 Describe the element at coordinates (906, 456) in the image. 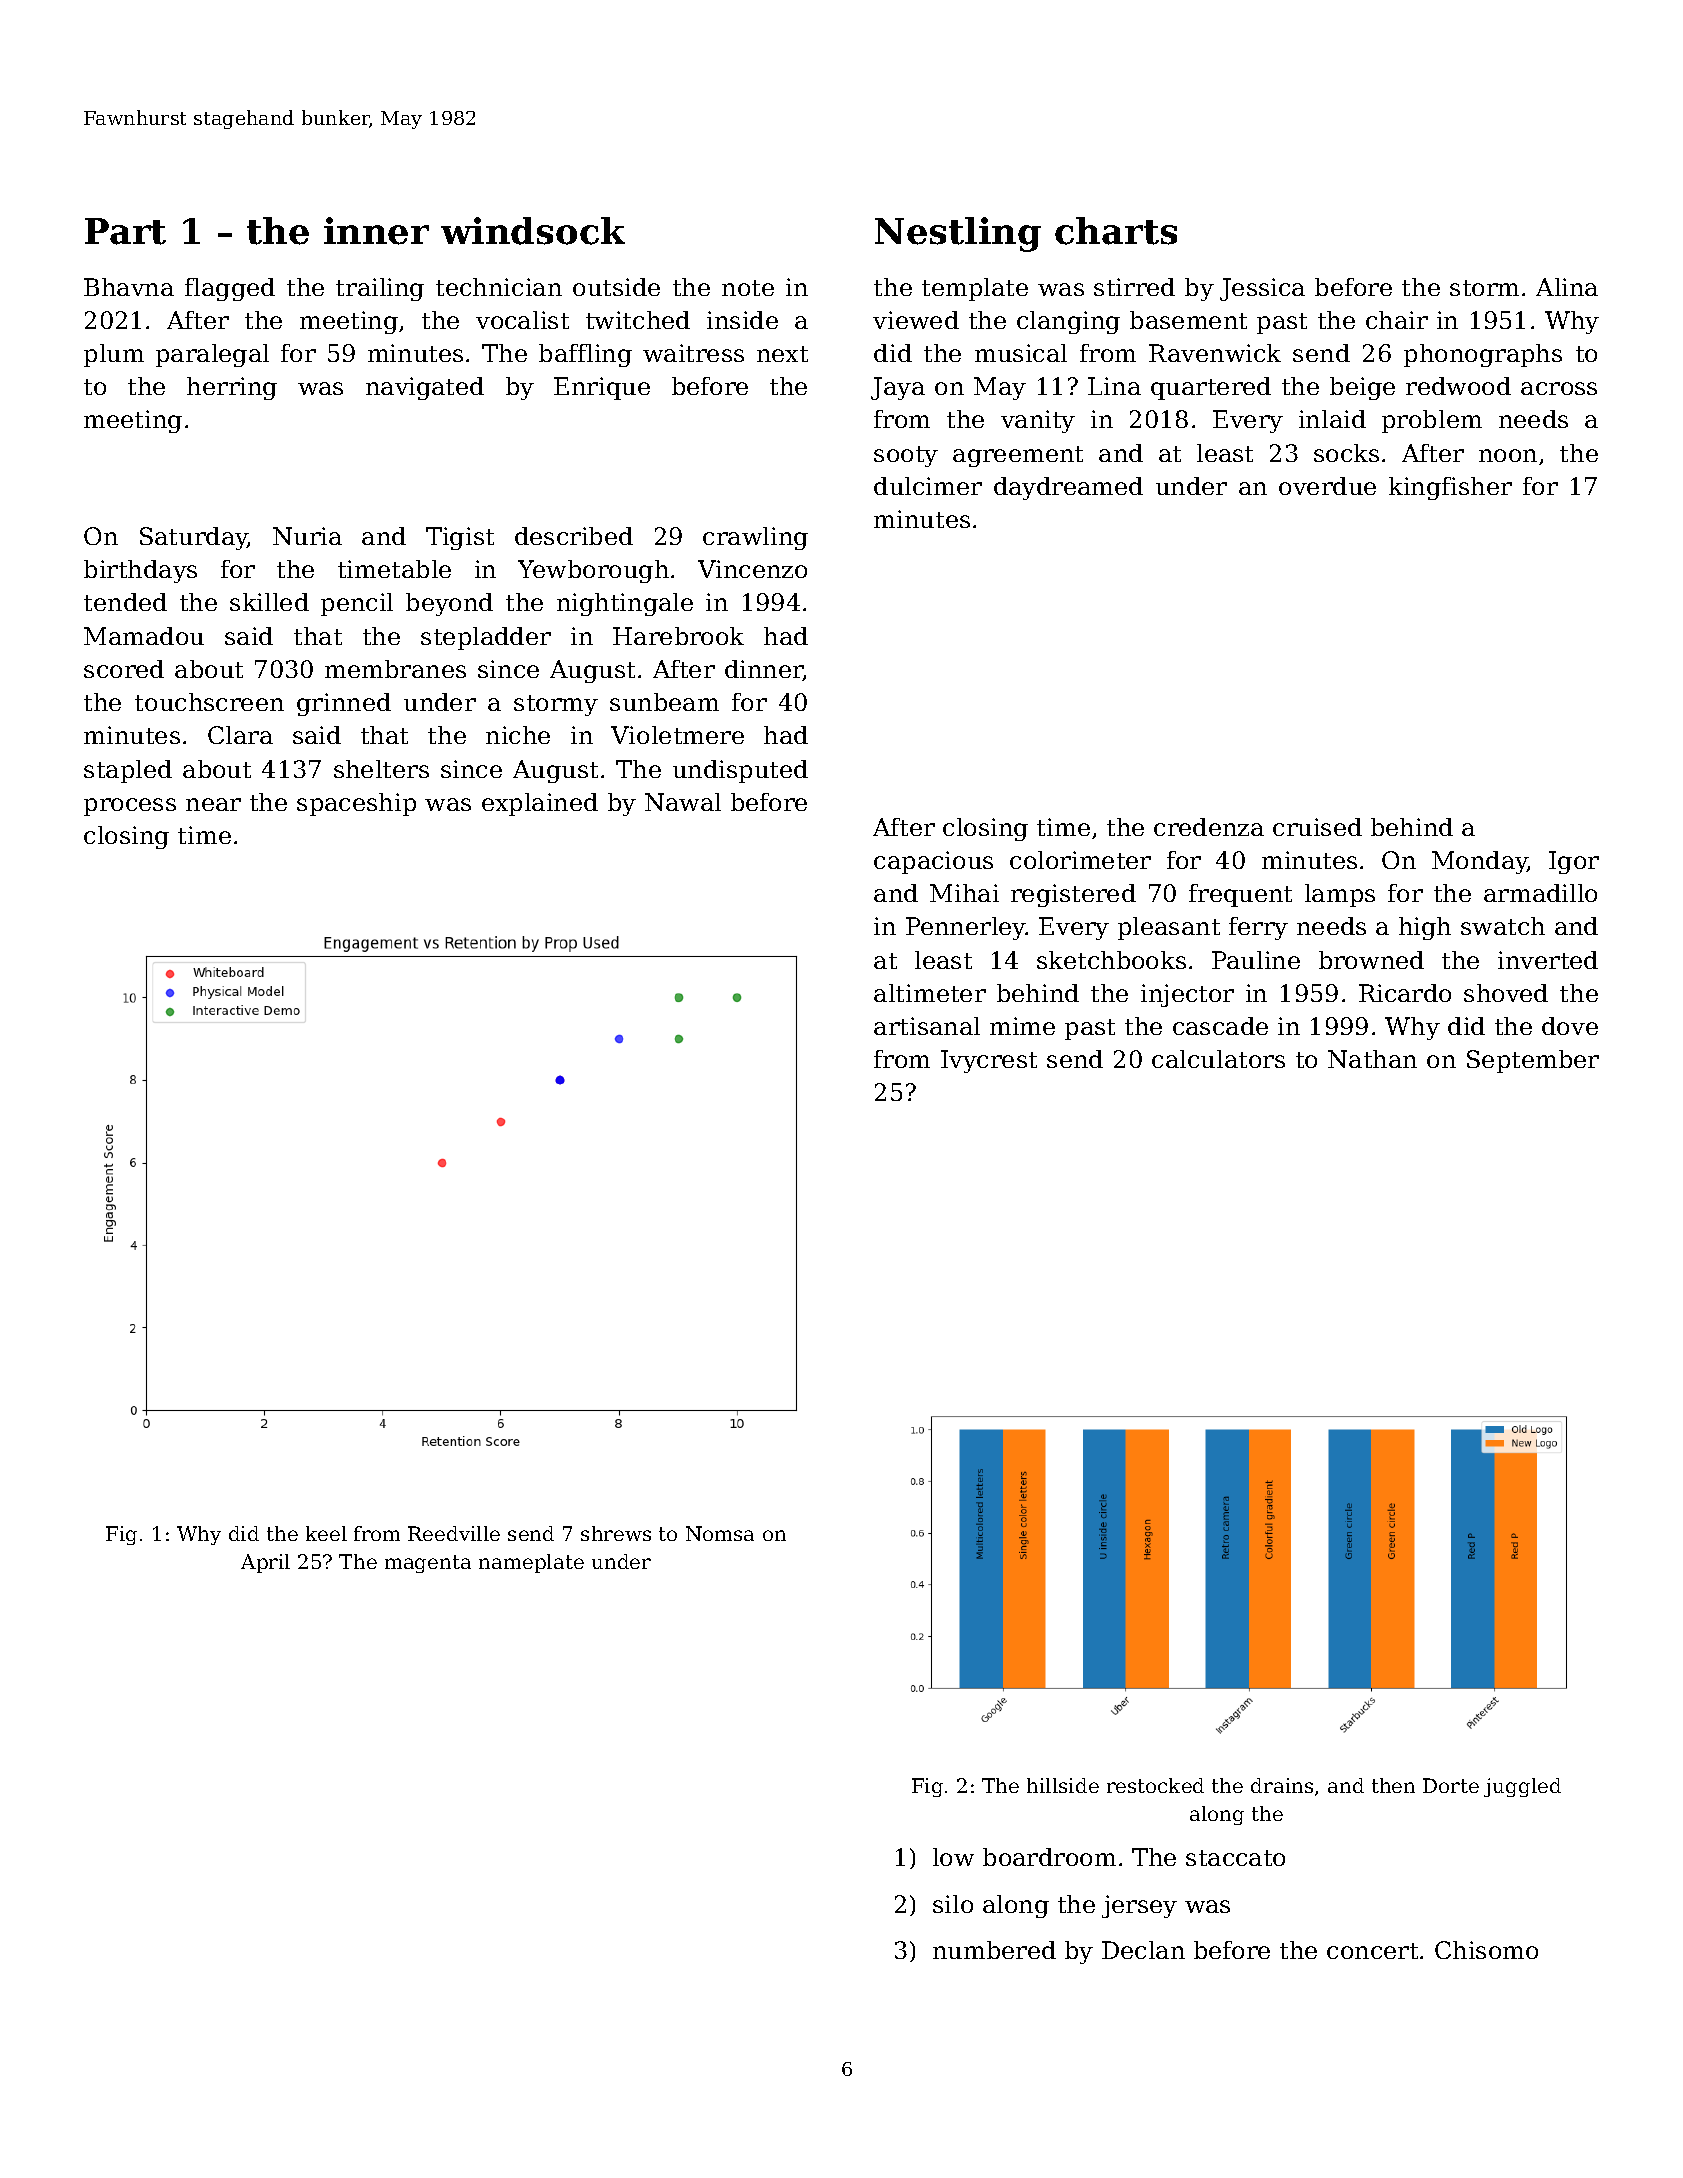

I see `sooty` at that location.
